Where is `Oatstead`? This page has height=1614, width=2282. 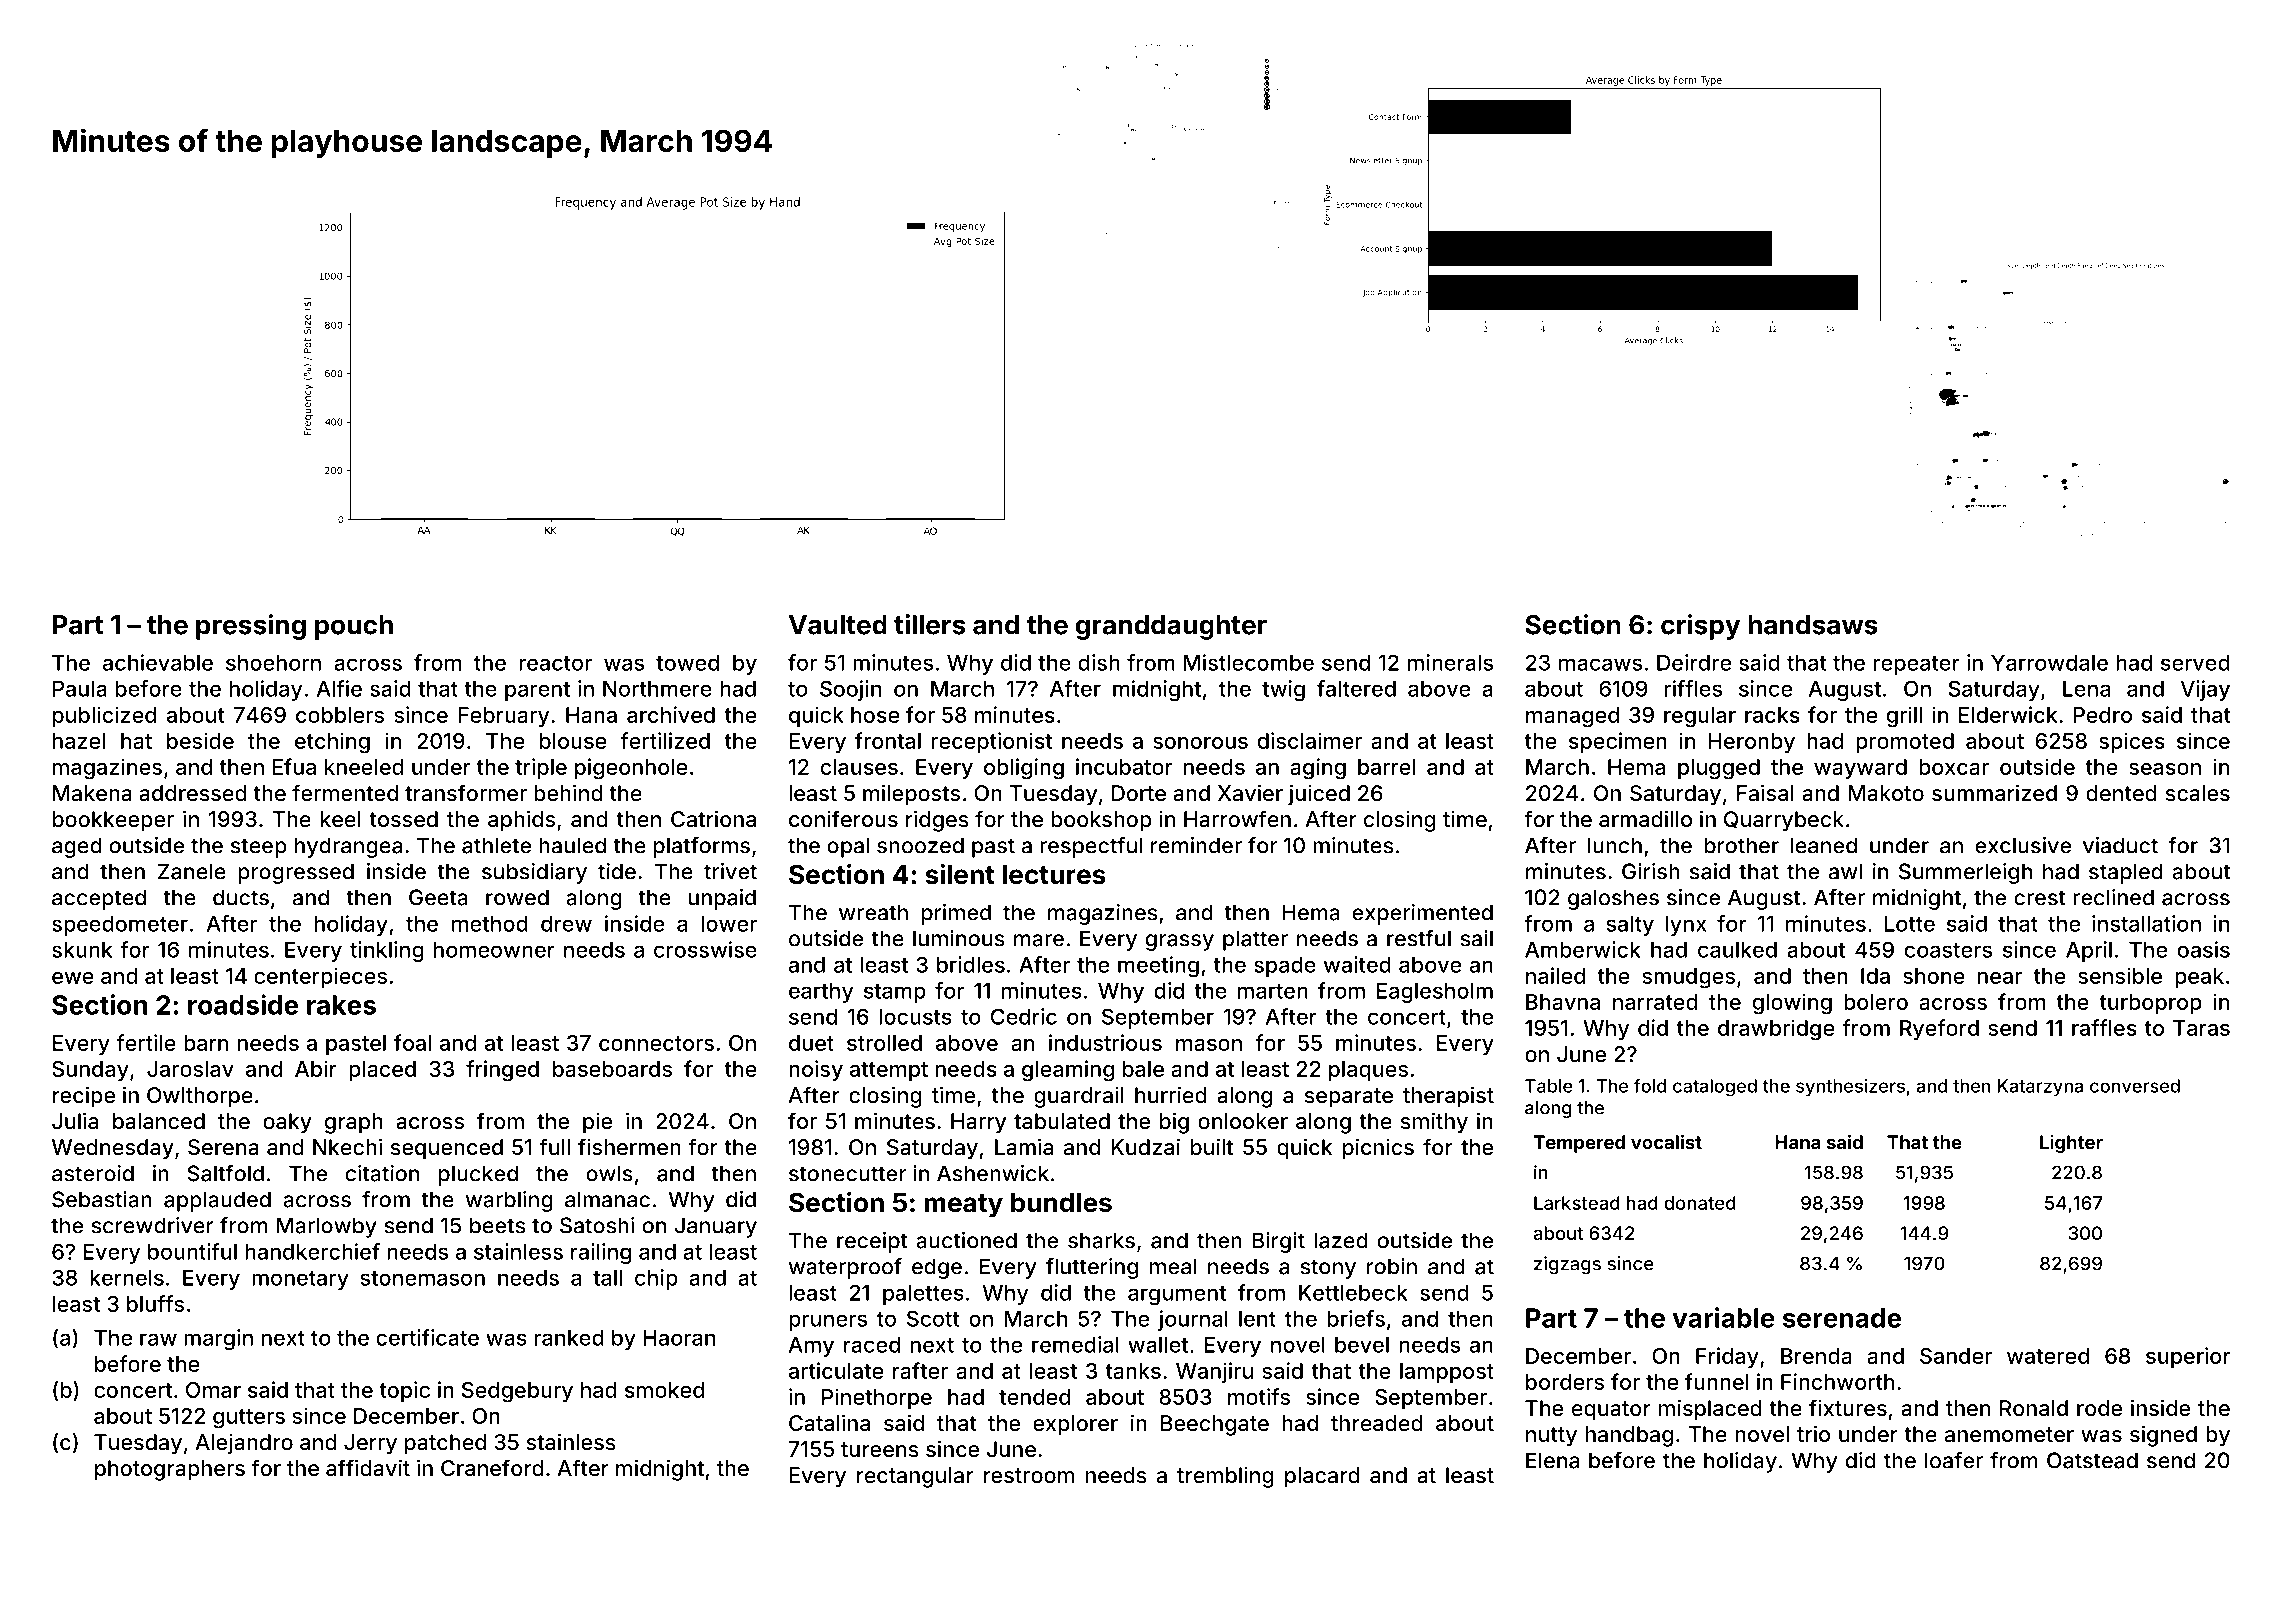
Oatstead is located at coordinates (2092, 1460).
